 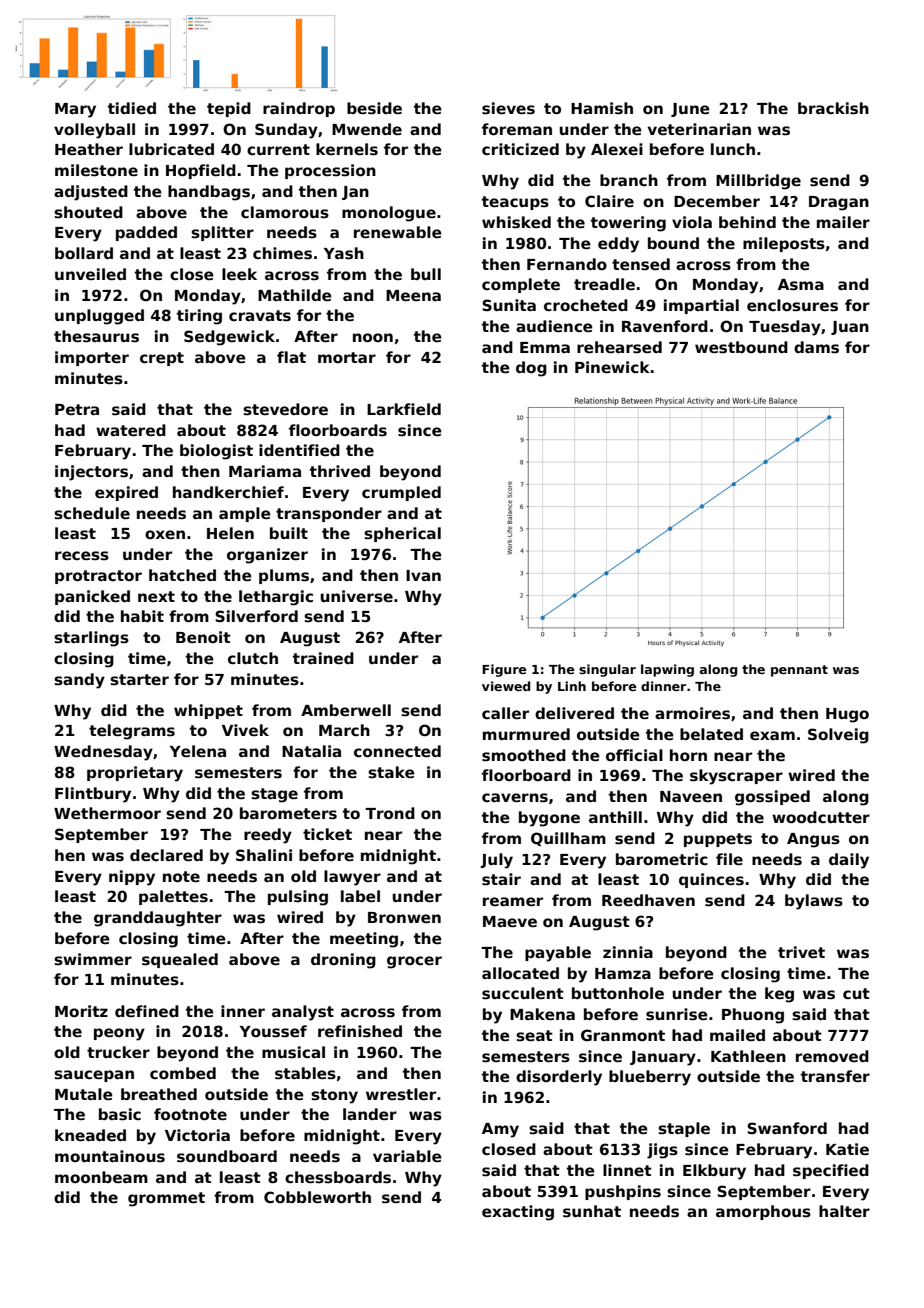 I want to click on impartial, so click(x=701, y=306).
